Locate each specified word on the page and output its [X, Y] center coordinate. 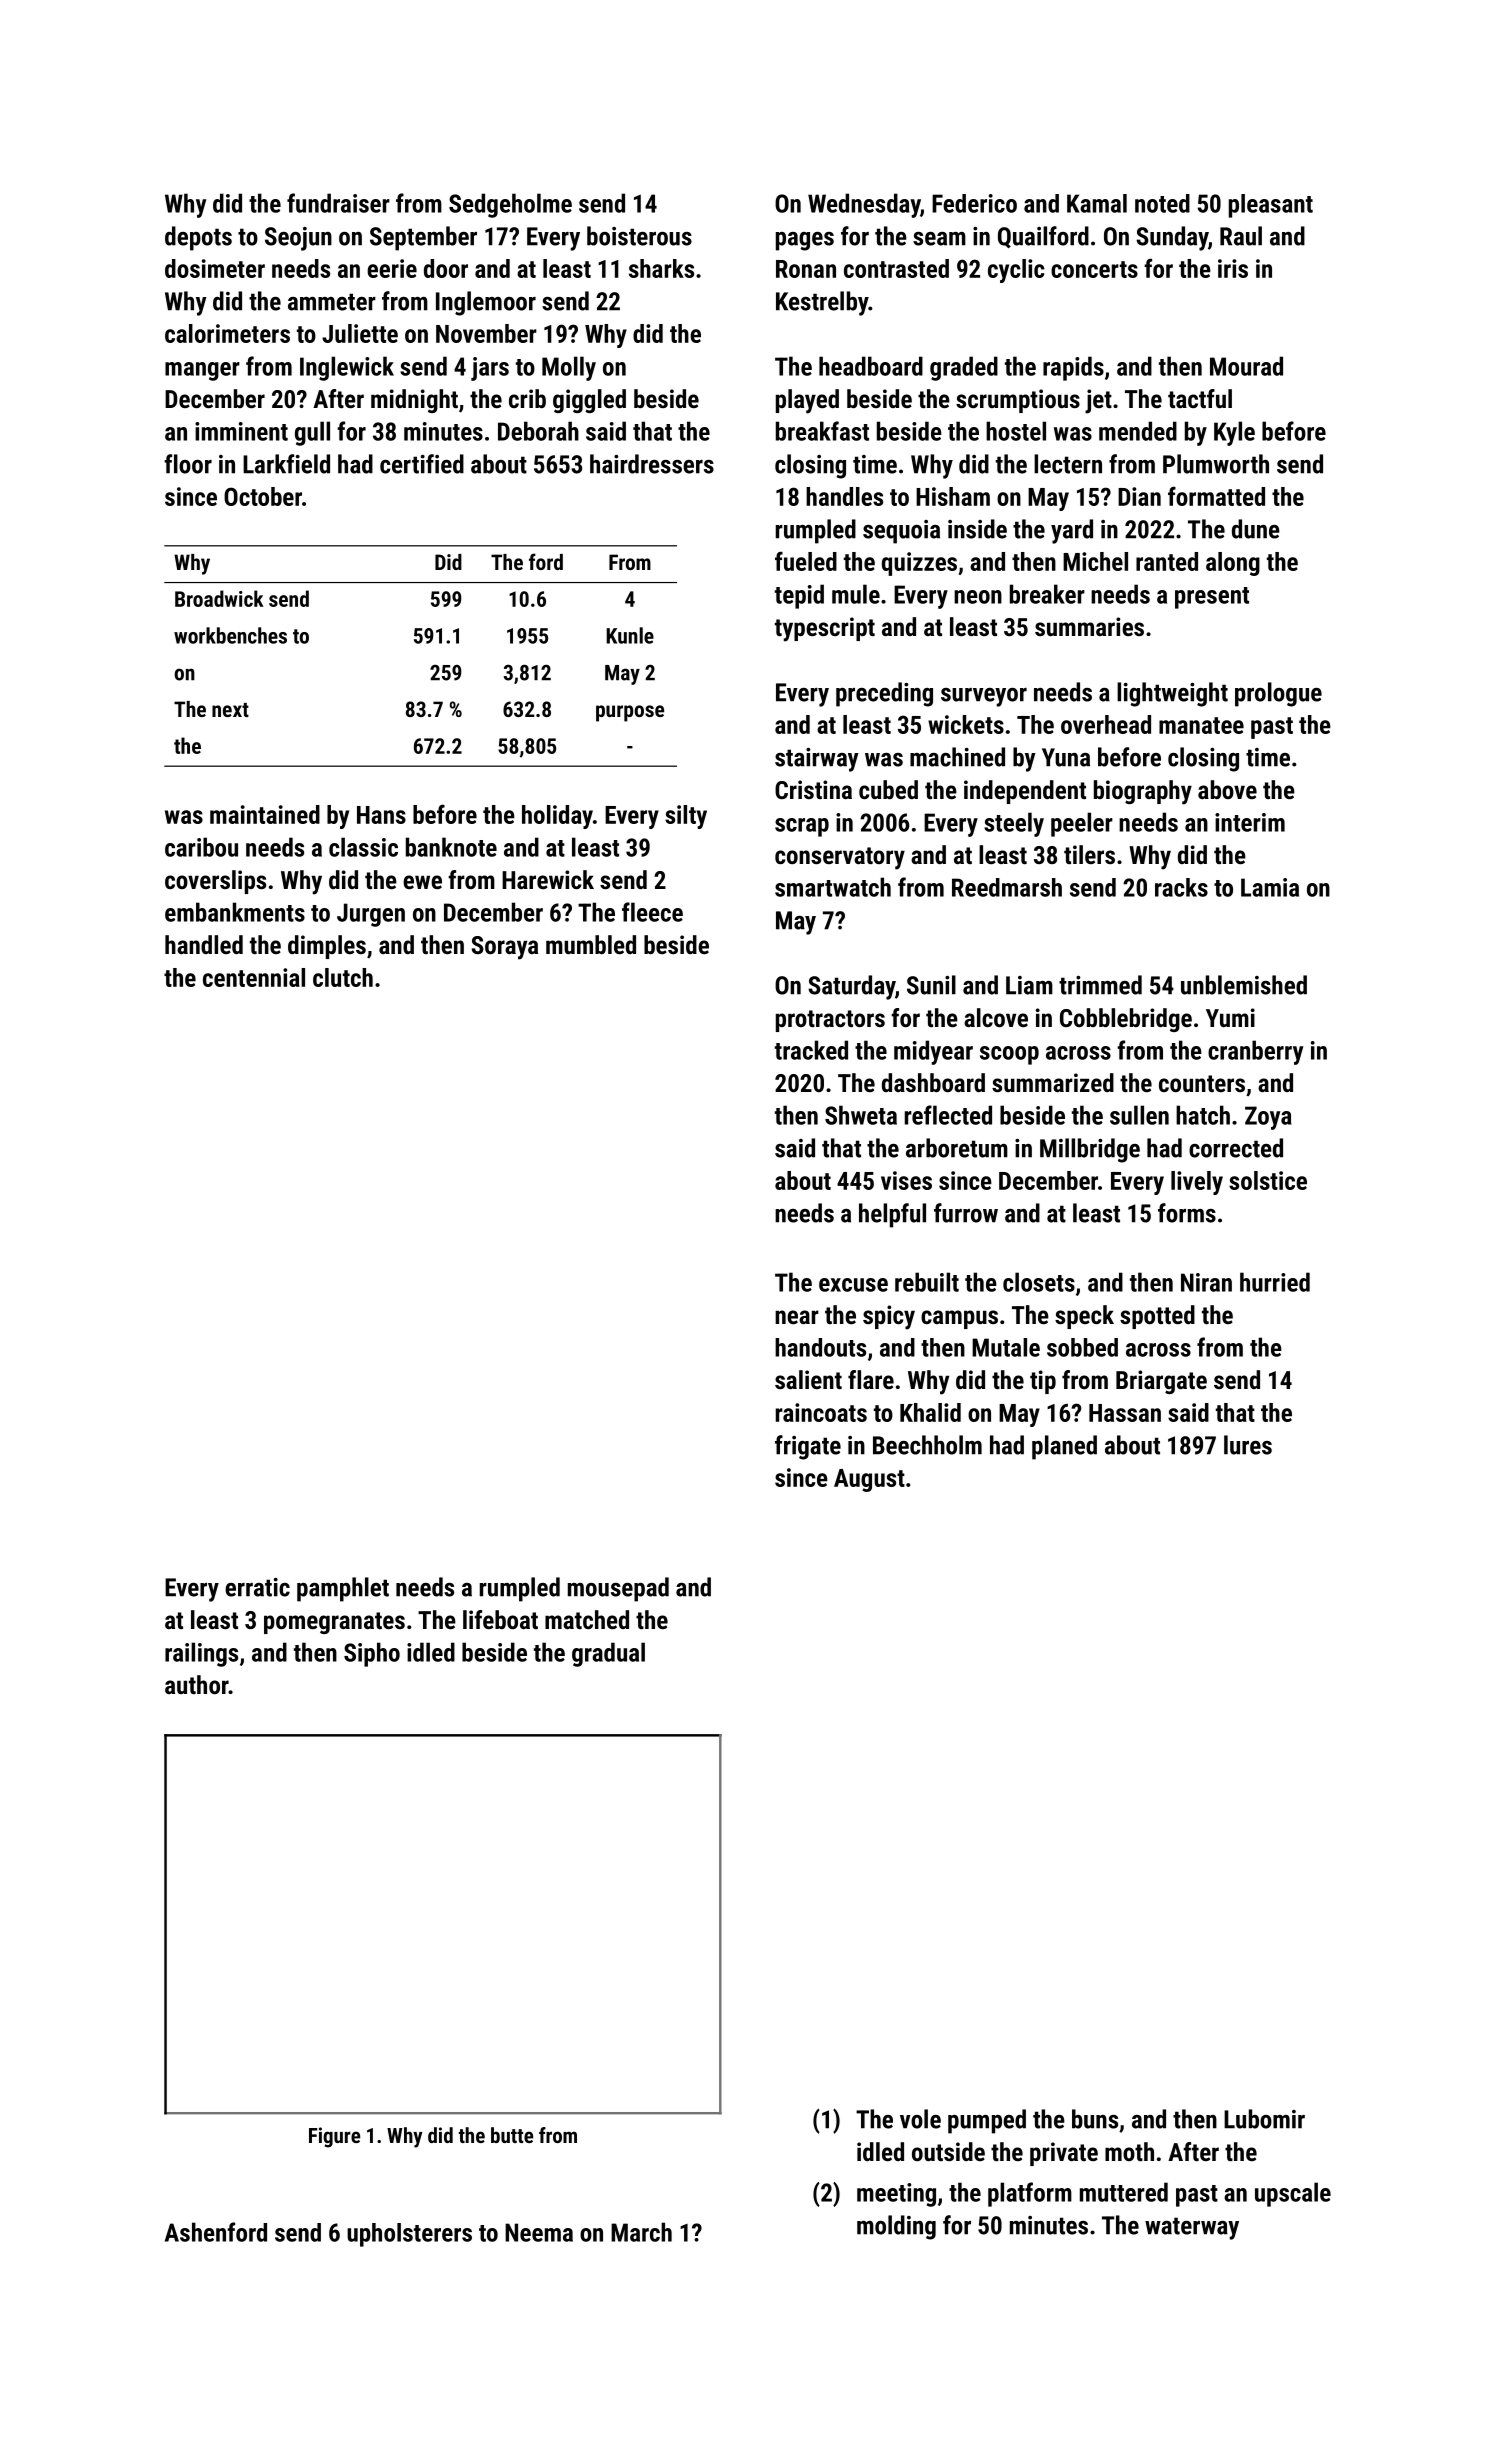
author [197, 1684]
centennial [254, 977]
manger [202, 371]
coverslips [215, 882]
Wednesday [864, 205]
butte [512, 2135]
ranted [1167, 561]
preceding [884, 694]
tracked [811, 1050]
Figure [334, 2137]
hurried [1275, 1282]
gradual [608, 1654]
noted [1162, 203]
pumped [987, 2121]
